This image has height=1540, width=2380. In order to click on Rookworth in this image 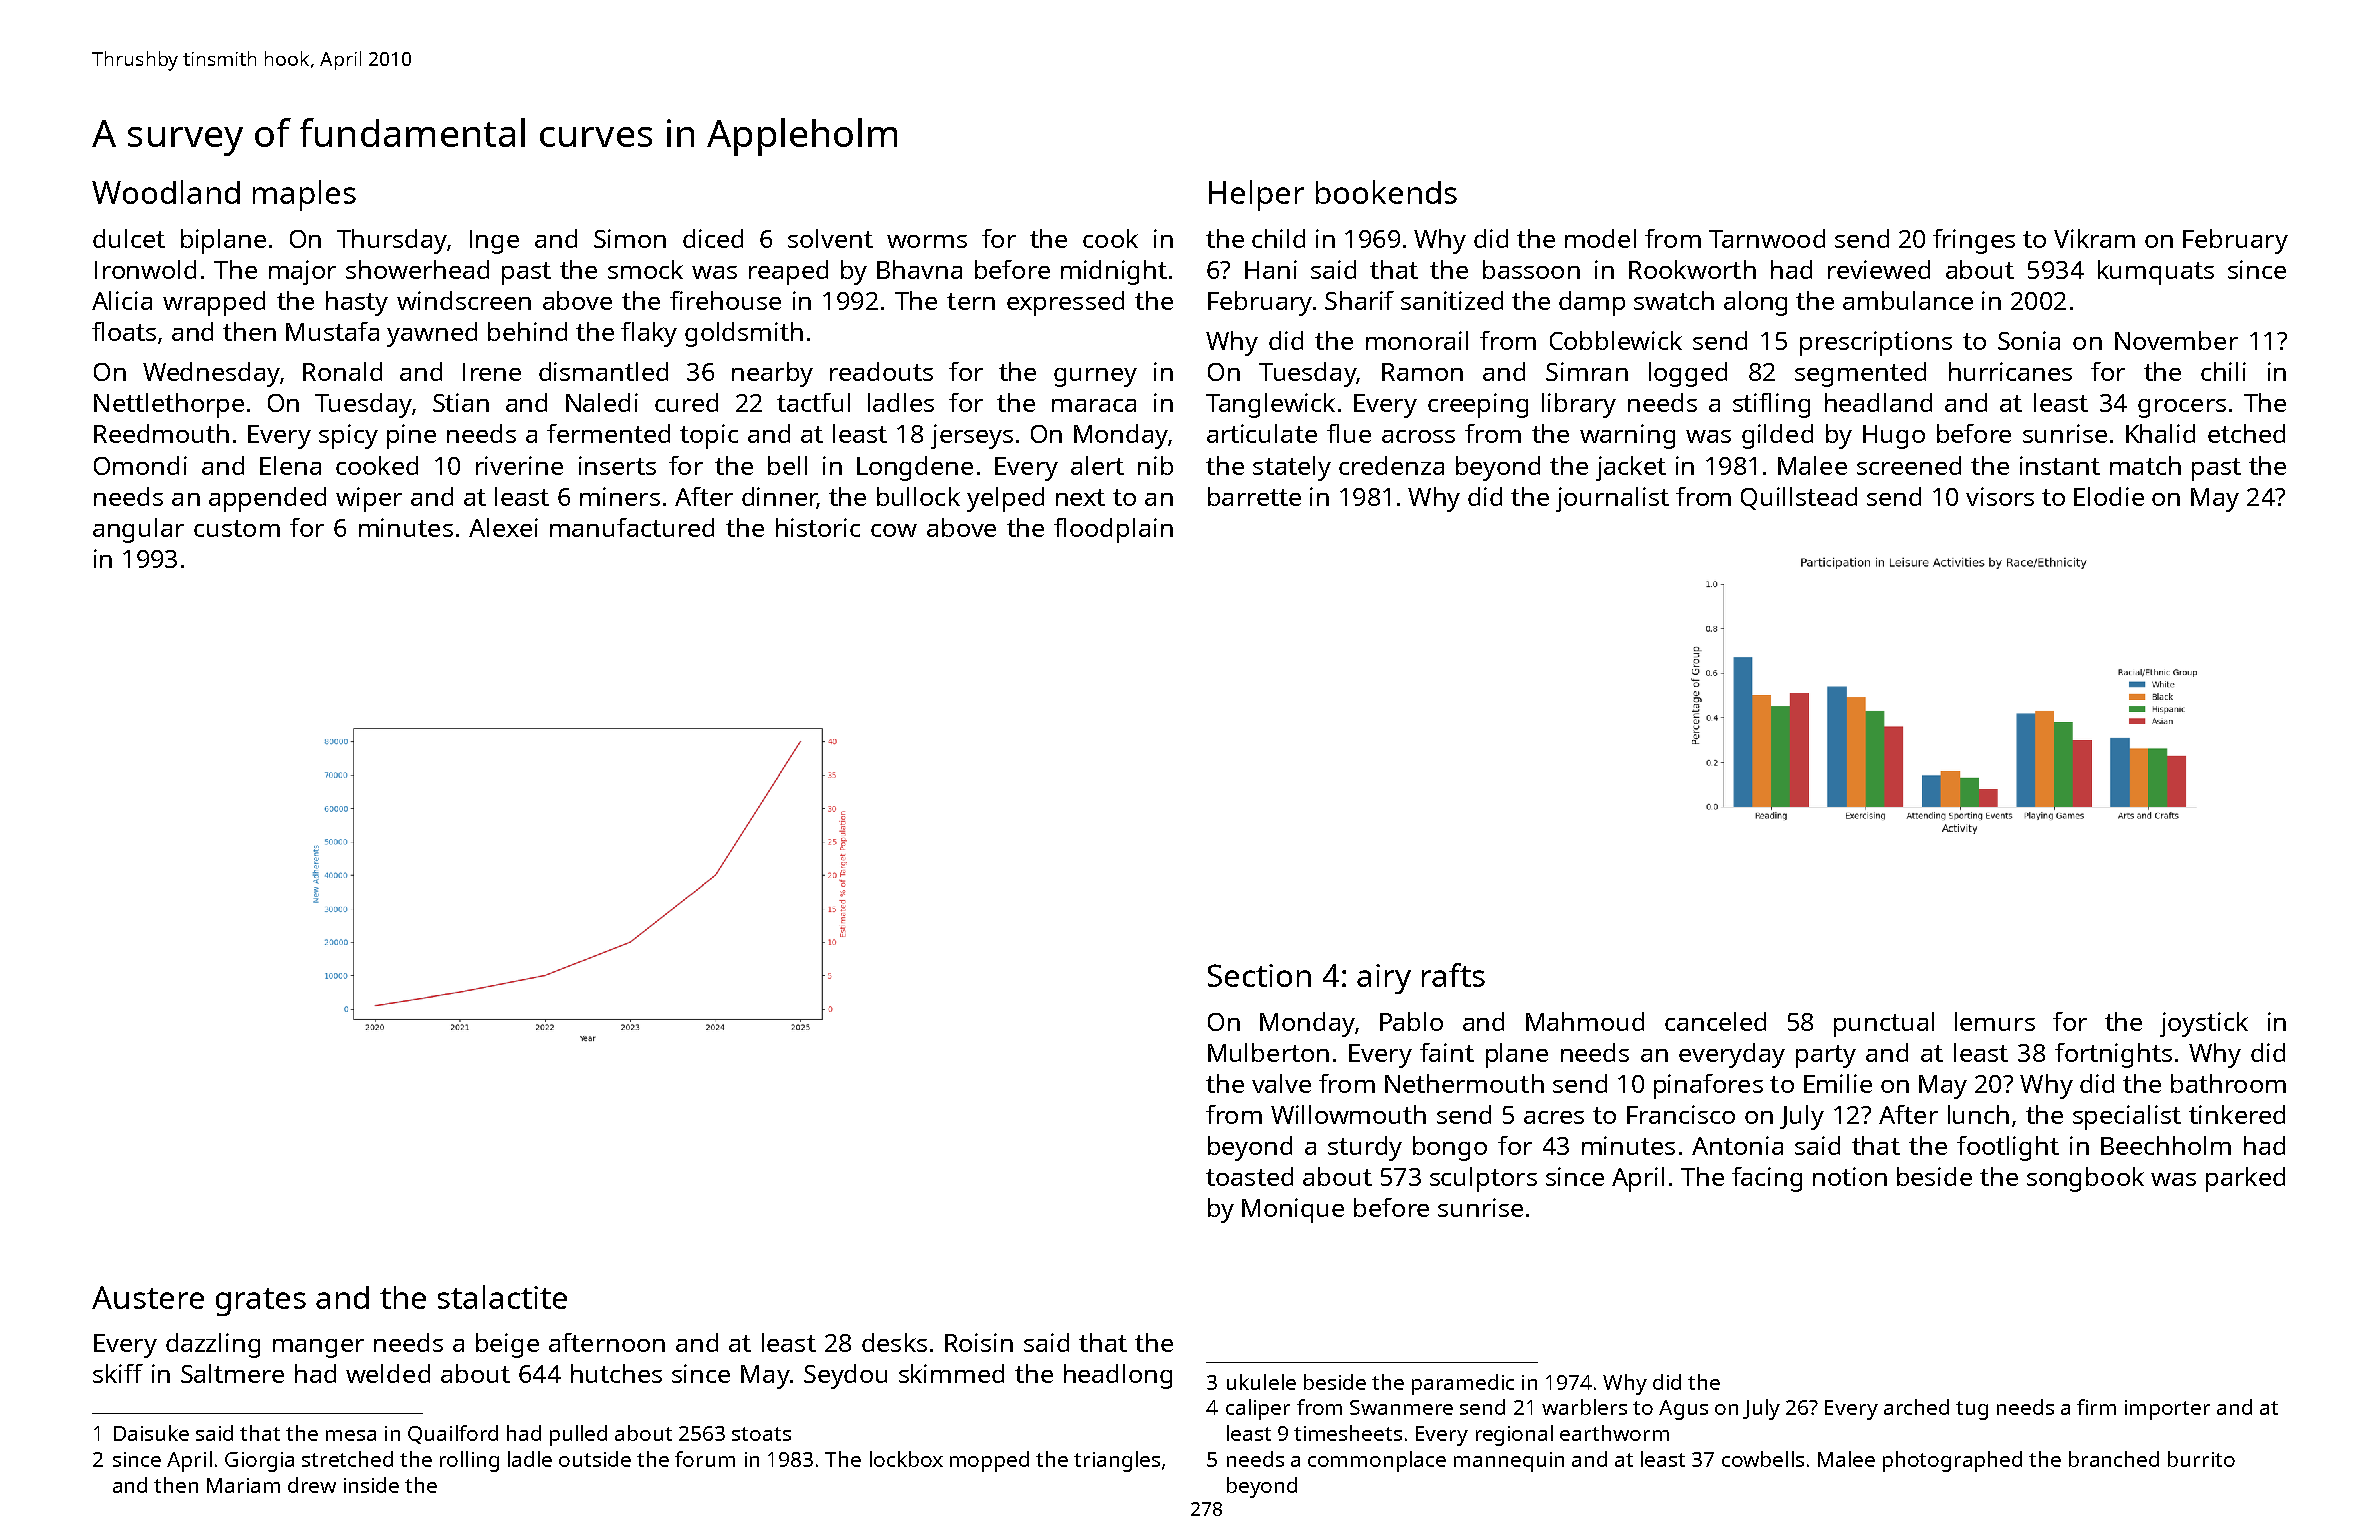, I will do `click(1692, 269)`.
